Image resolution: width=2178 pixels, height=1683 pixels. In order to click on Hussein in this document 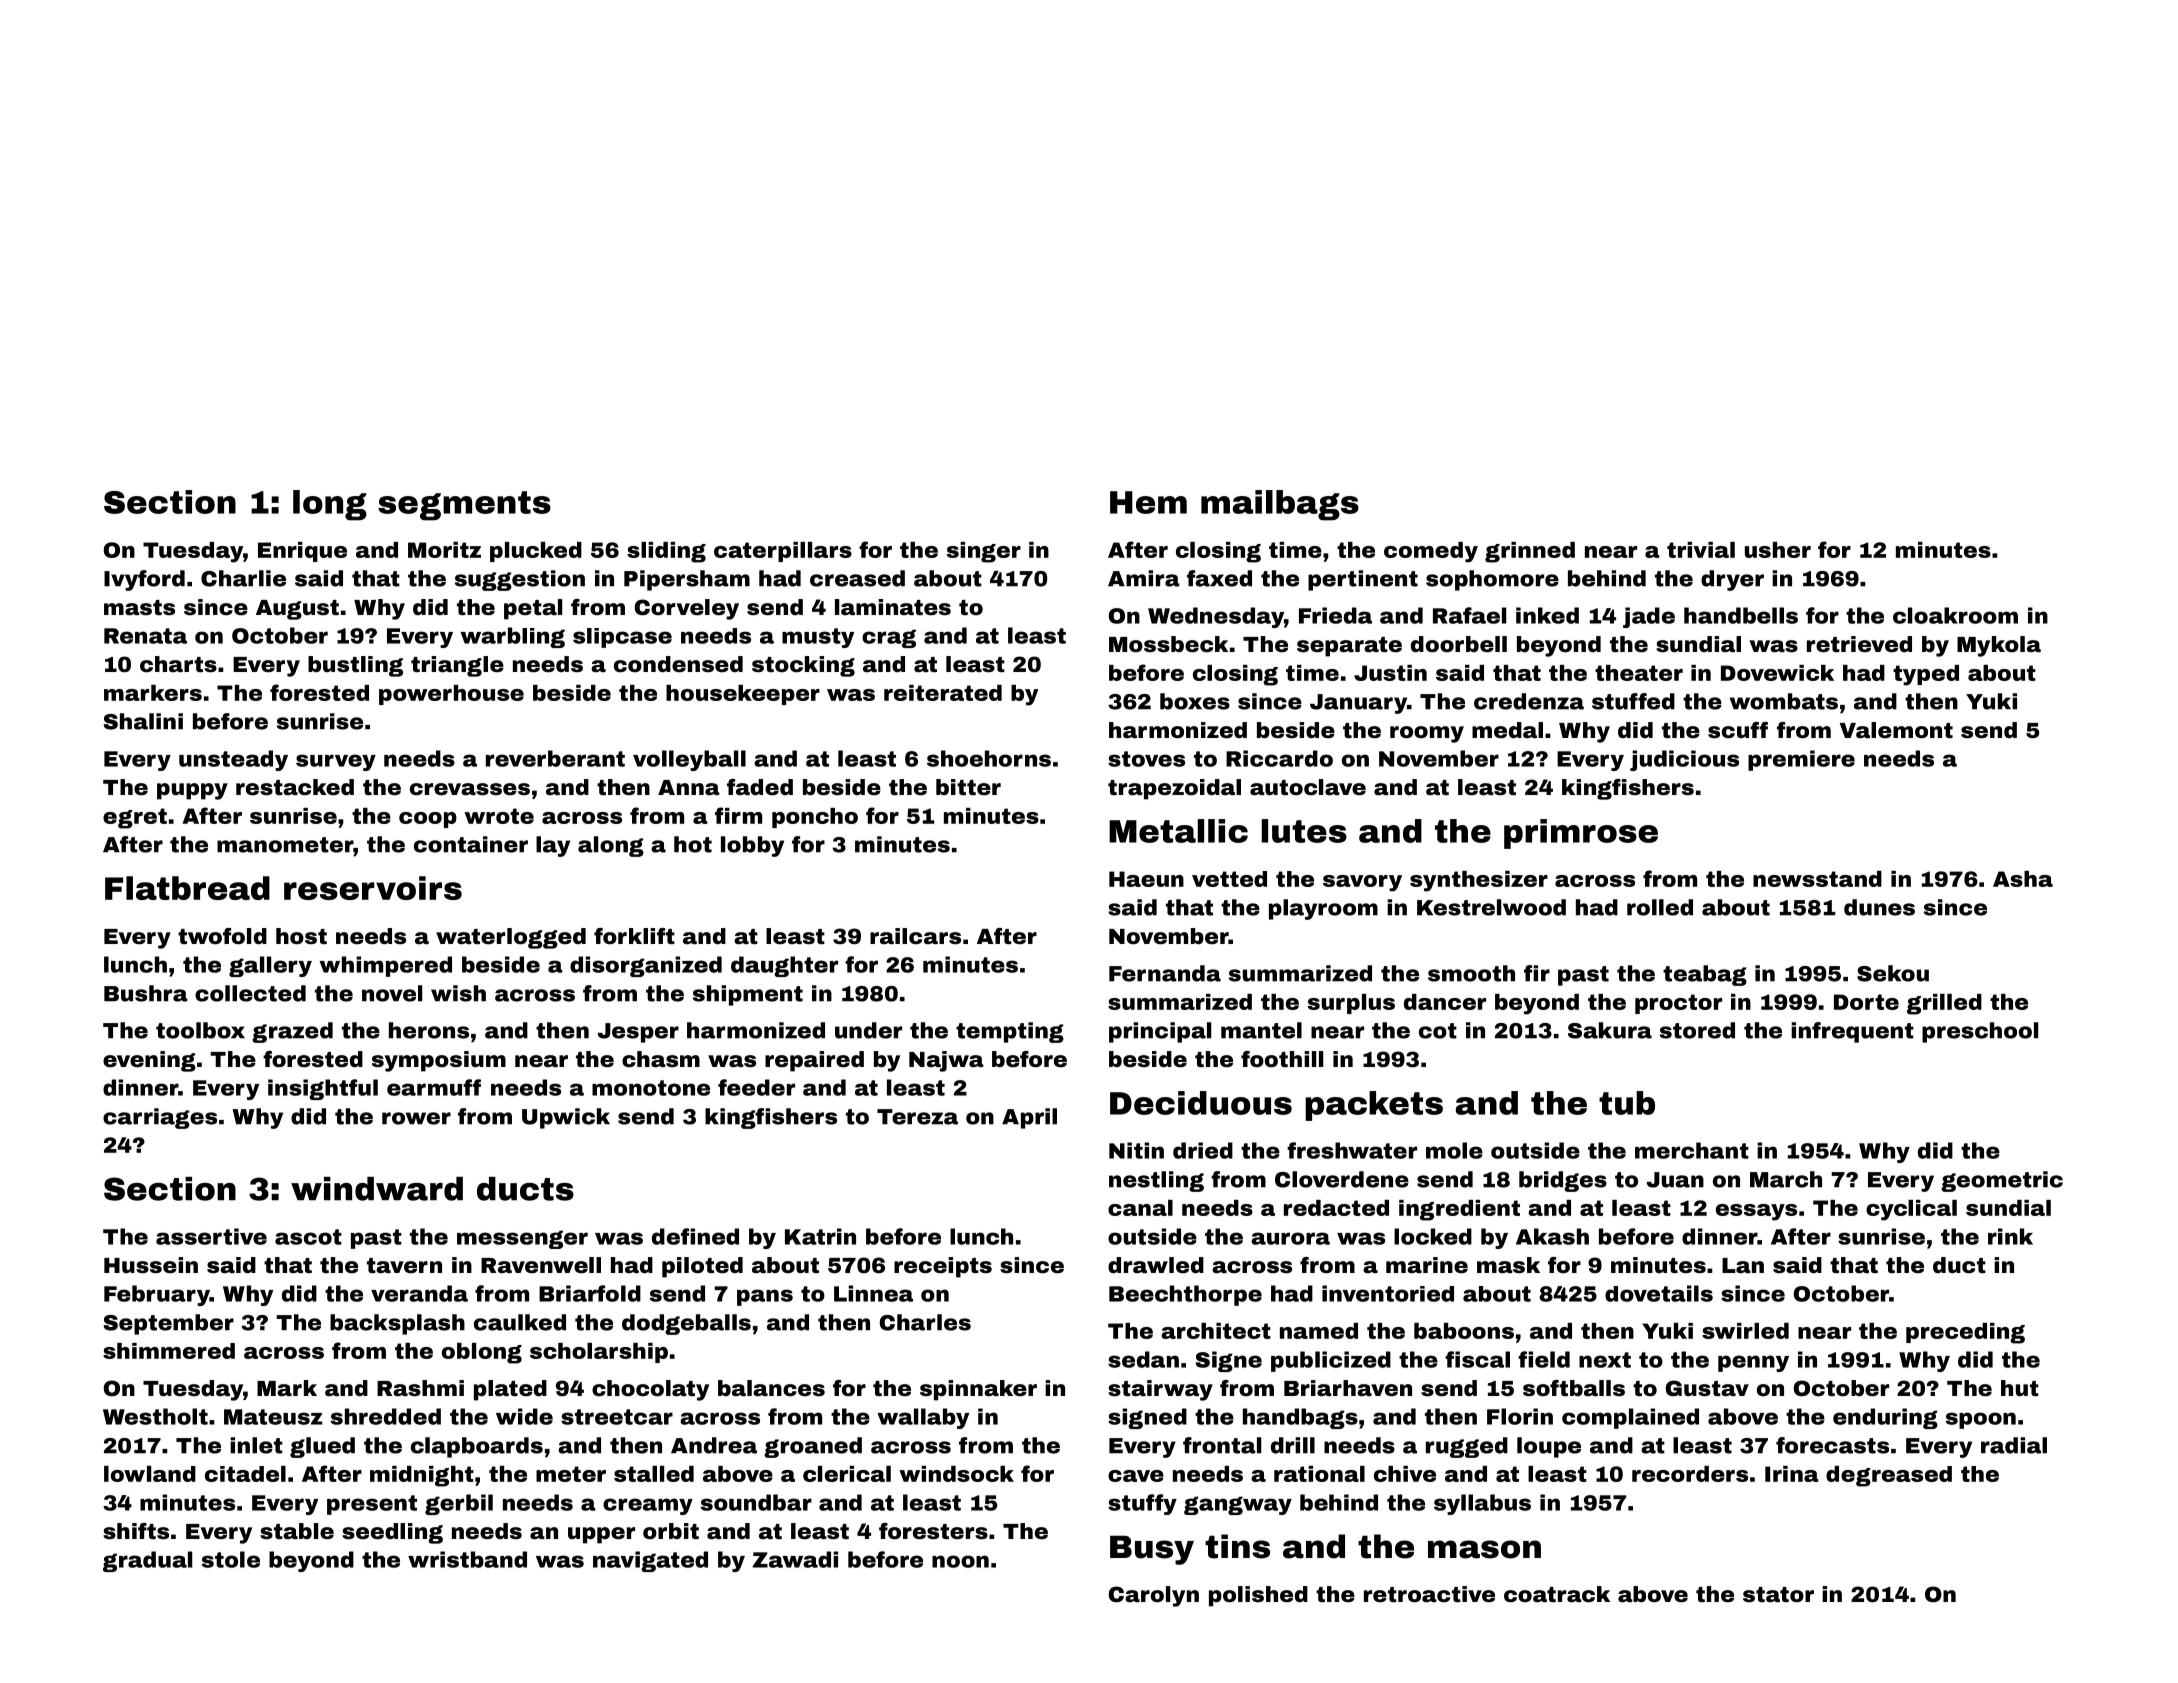, I will do `click(151, 1265)`.
